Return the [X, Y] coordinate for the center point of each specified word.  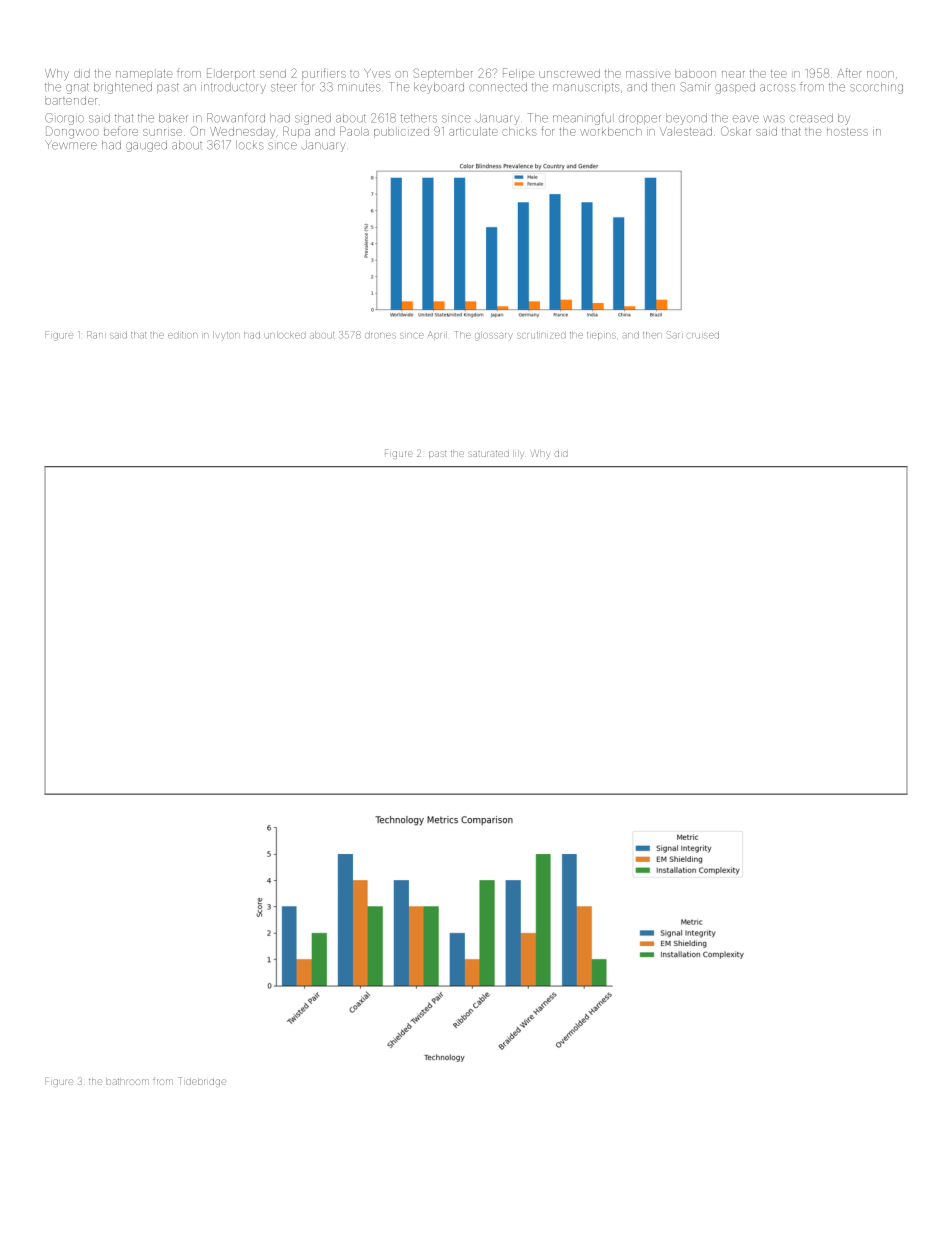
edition [182, 335]
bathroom [127, 1082]
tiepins [601, 335]
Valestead [686, 131]
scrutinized [541, 335]
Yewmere [71, 145]
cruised [703, 336]
